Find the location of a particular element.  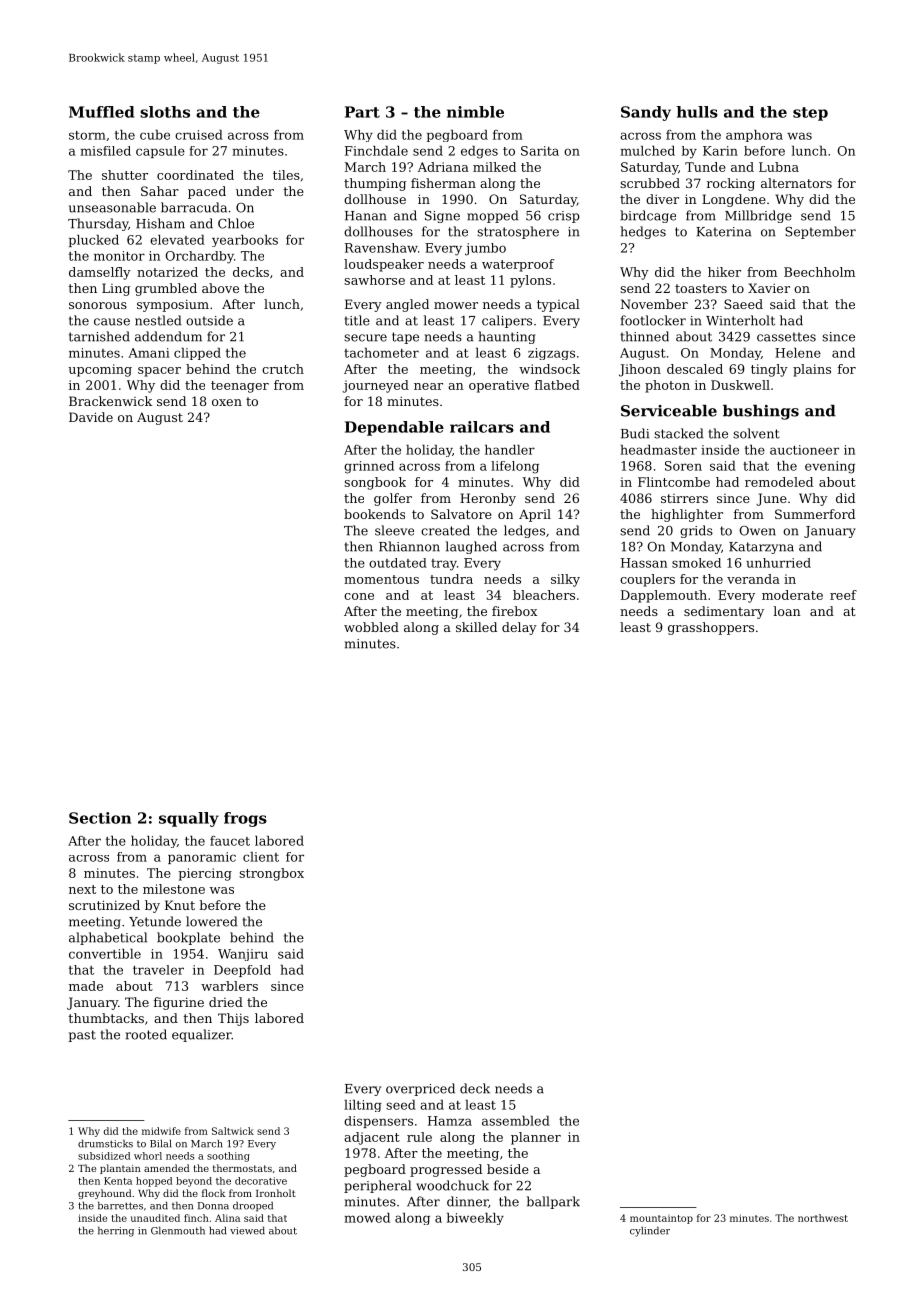

spacer is located at coordinates (159, 372).
